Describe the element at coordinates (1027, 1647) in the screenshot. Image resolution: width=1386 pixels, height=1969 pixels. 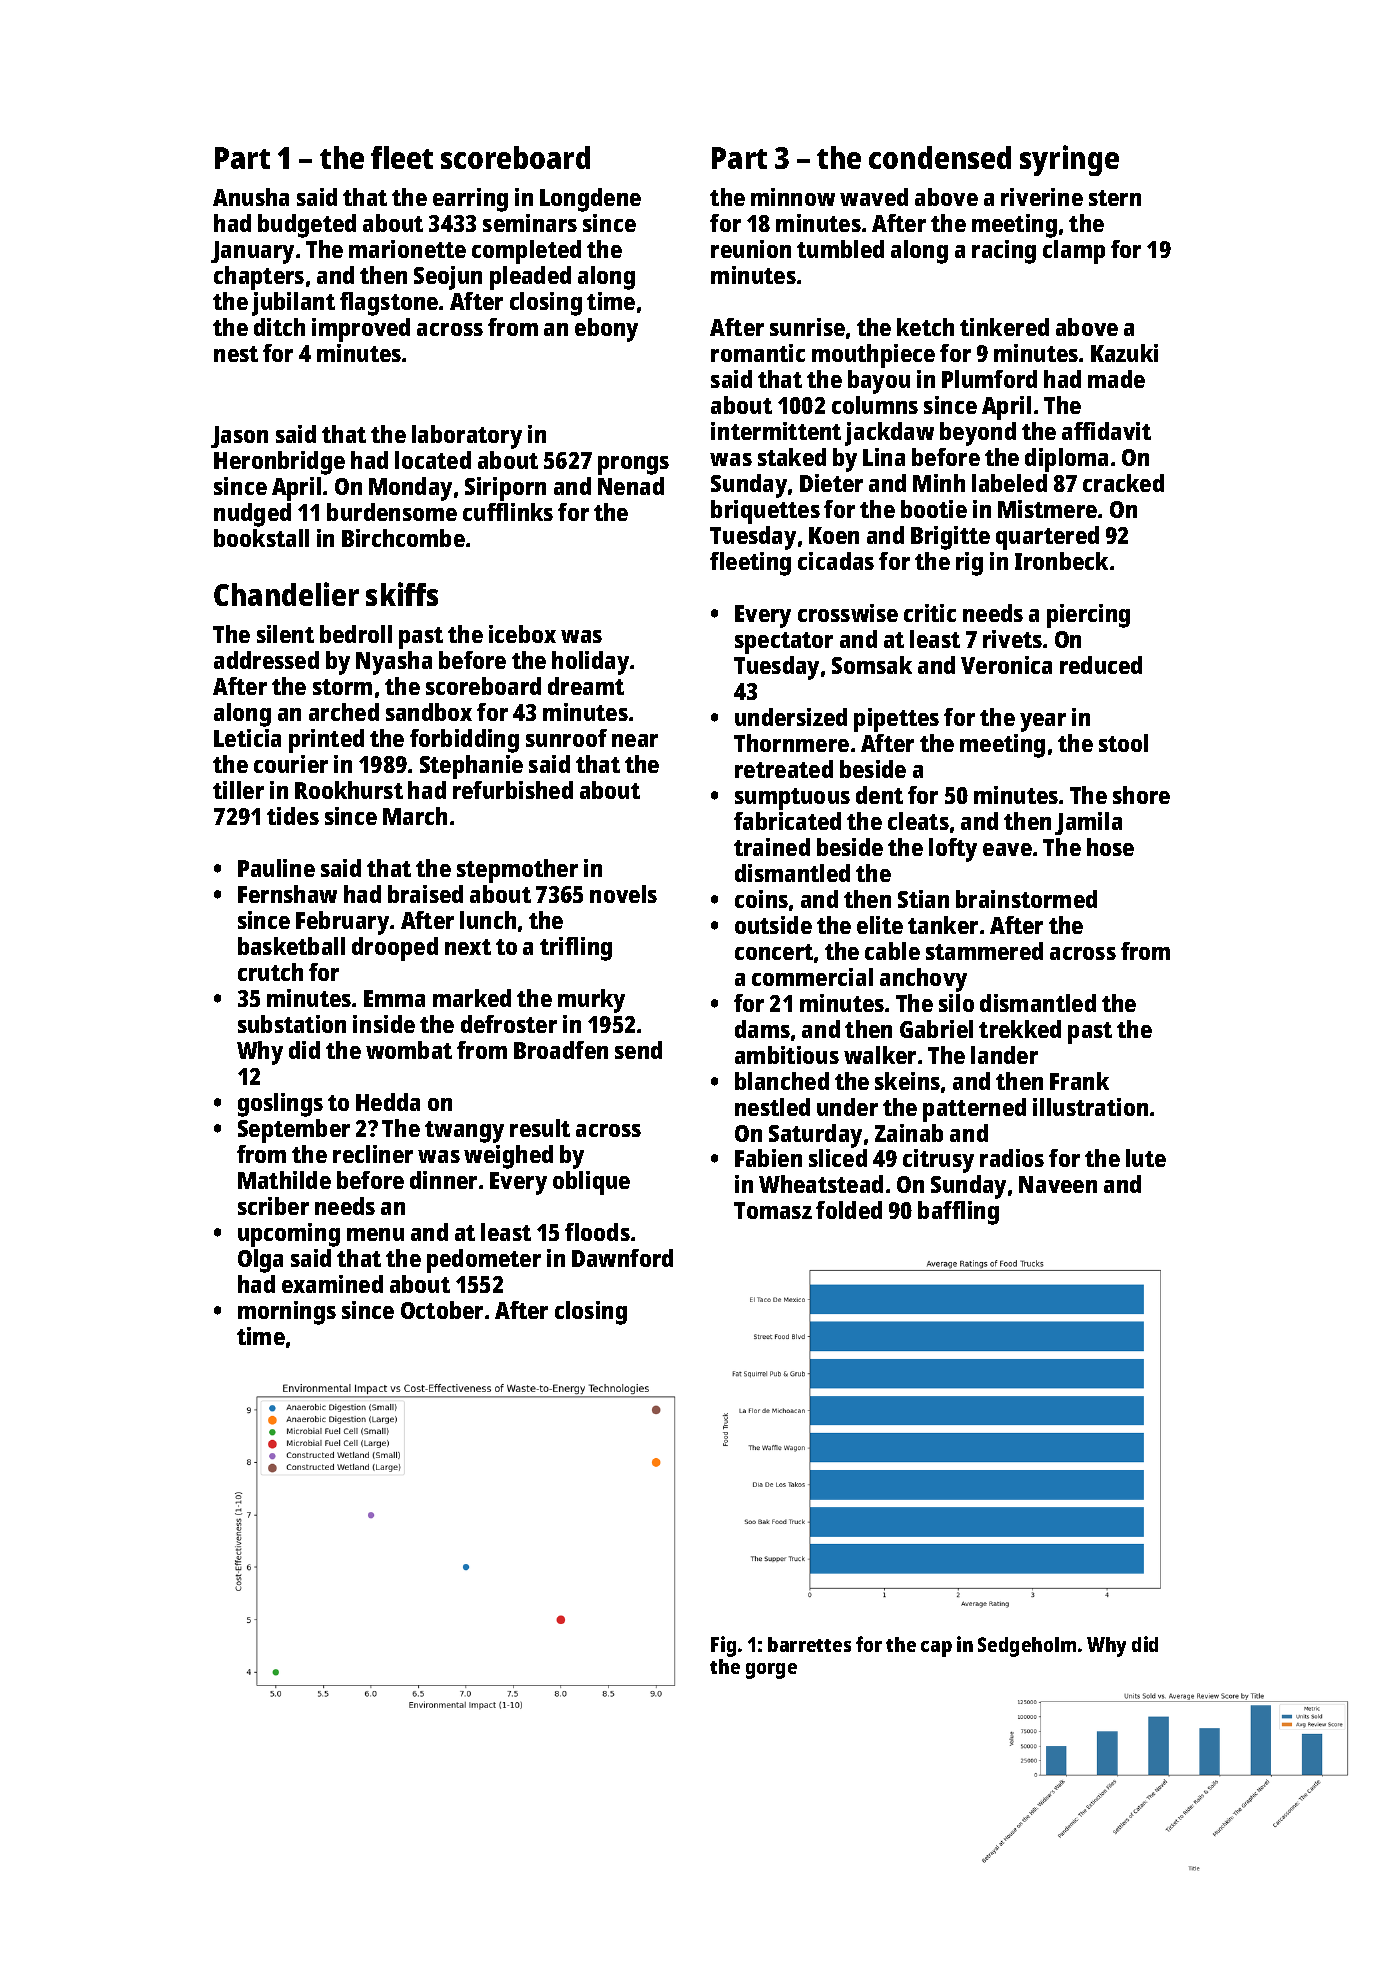
I see `Sedgeholm` at that location.
